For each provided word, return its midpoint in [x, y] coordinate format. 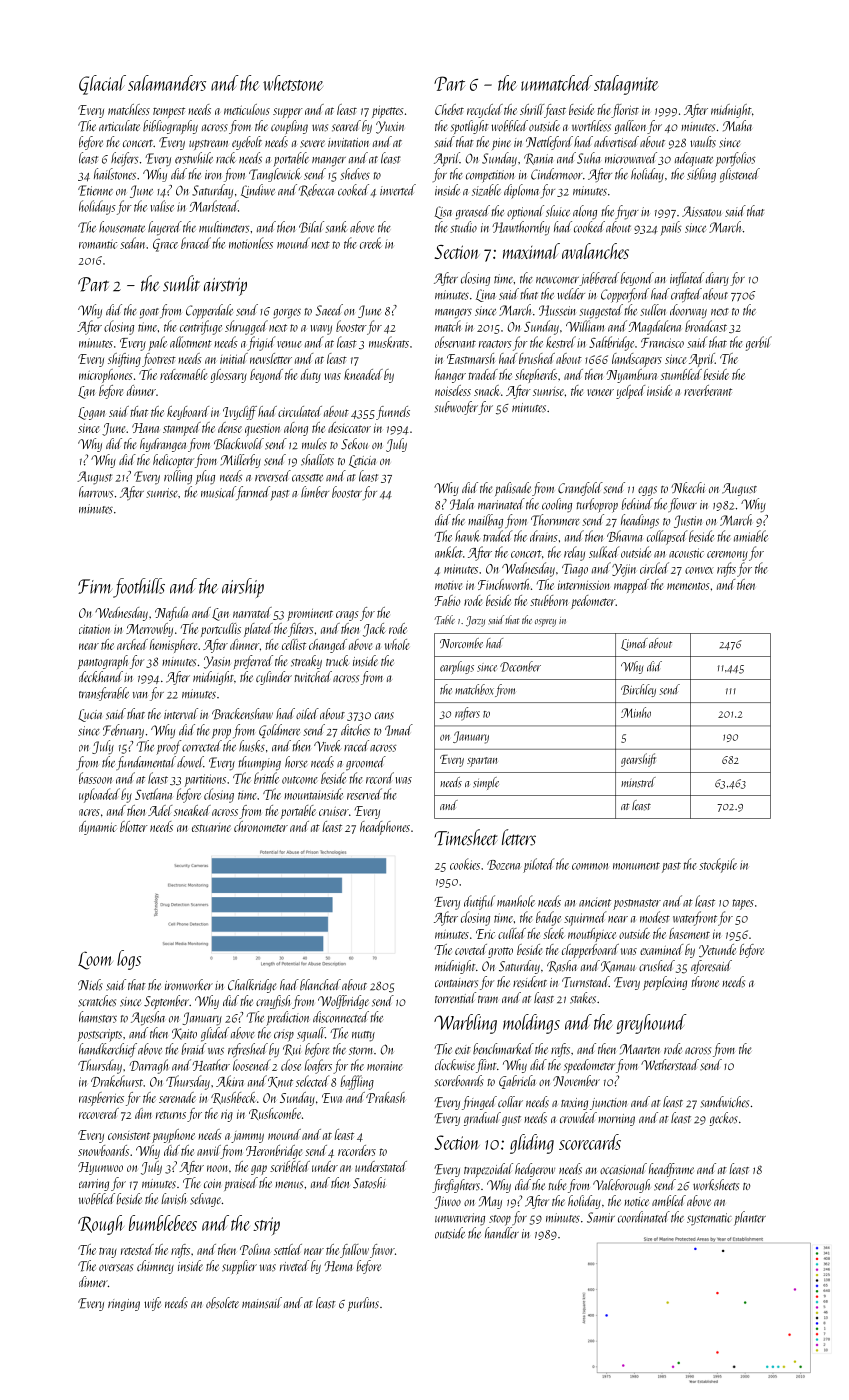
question [262, 430]
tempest [169, 112]
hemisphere [173, 646]
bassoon [95, 778]
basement [689, 933]
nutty [363, 1036]
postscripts [99, 1035]
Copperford [625, 295]
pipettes [388, 112]
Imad [399, 730]
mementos [688, 586]
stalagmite [626, 85]
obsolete [222, 1303]
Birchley [638, 690]
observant [455, 342]
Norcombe [461, 643]
